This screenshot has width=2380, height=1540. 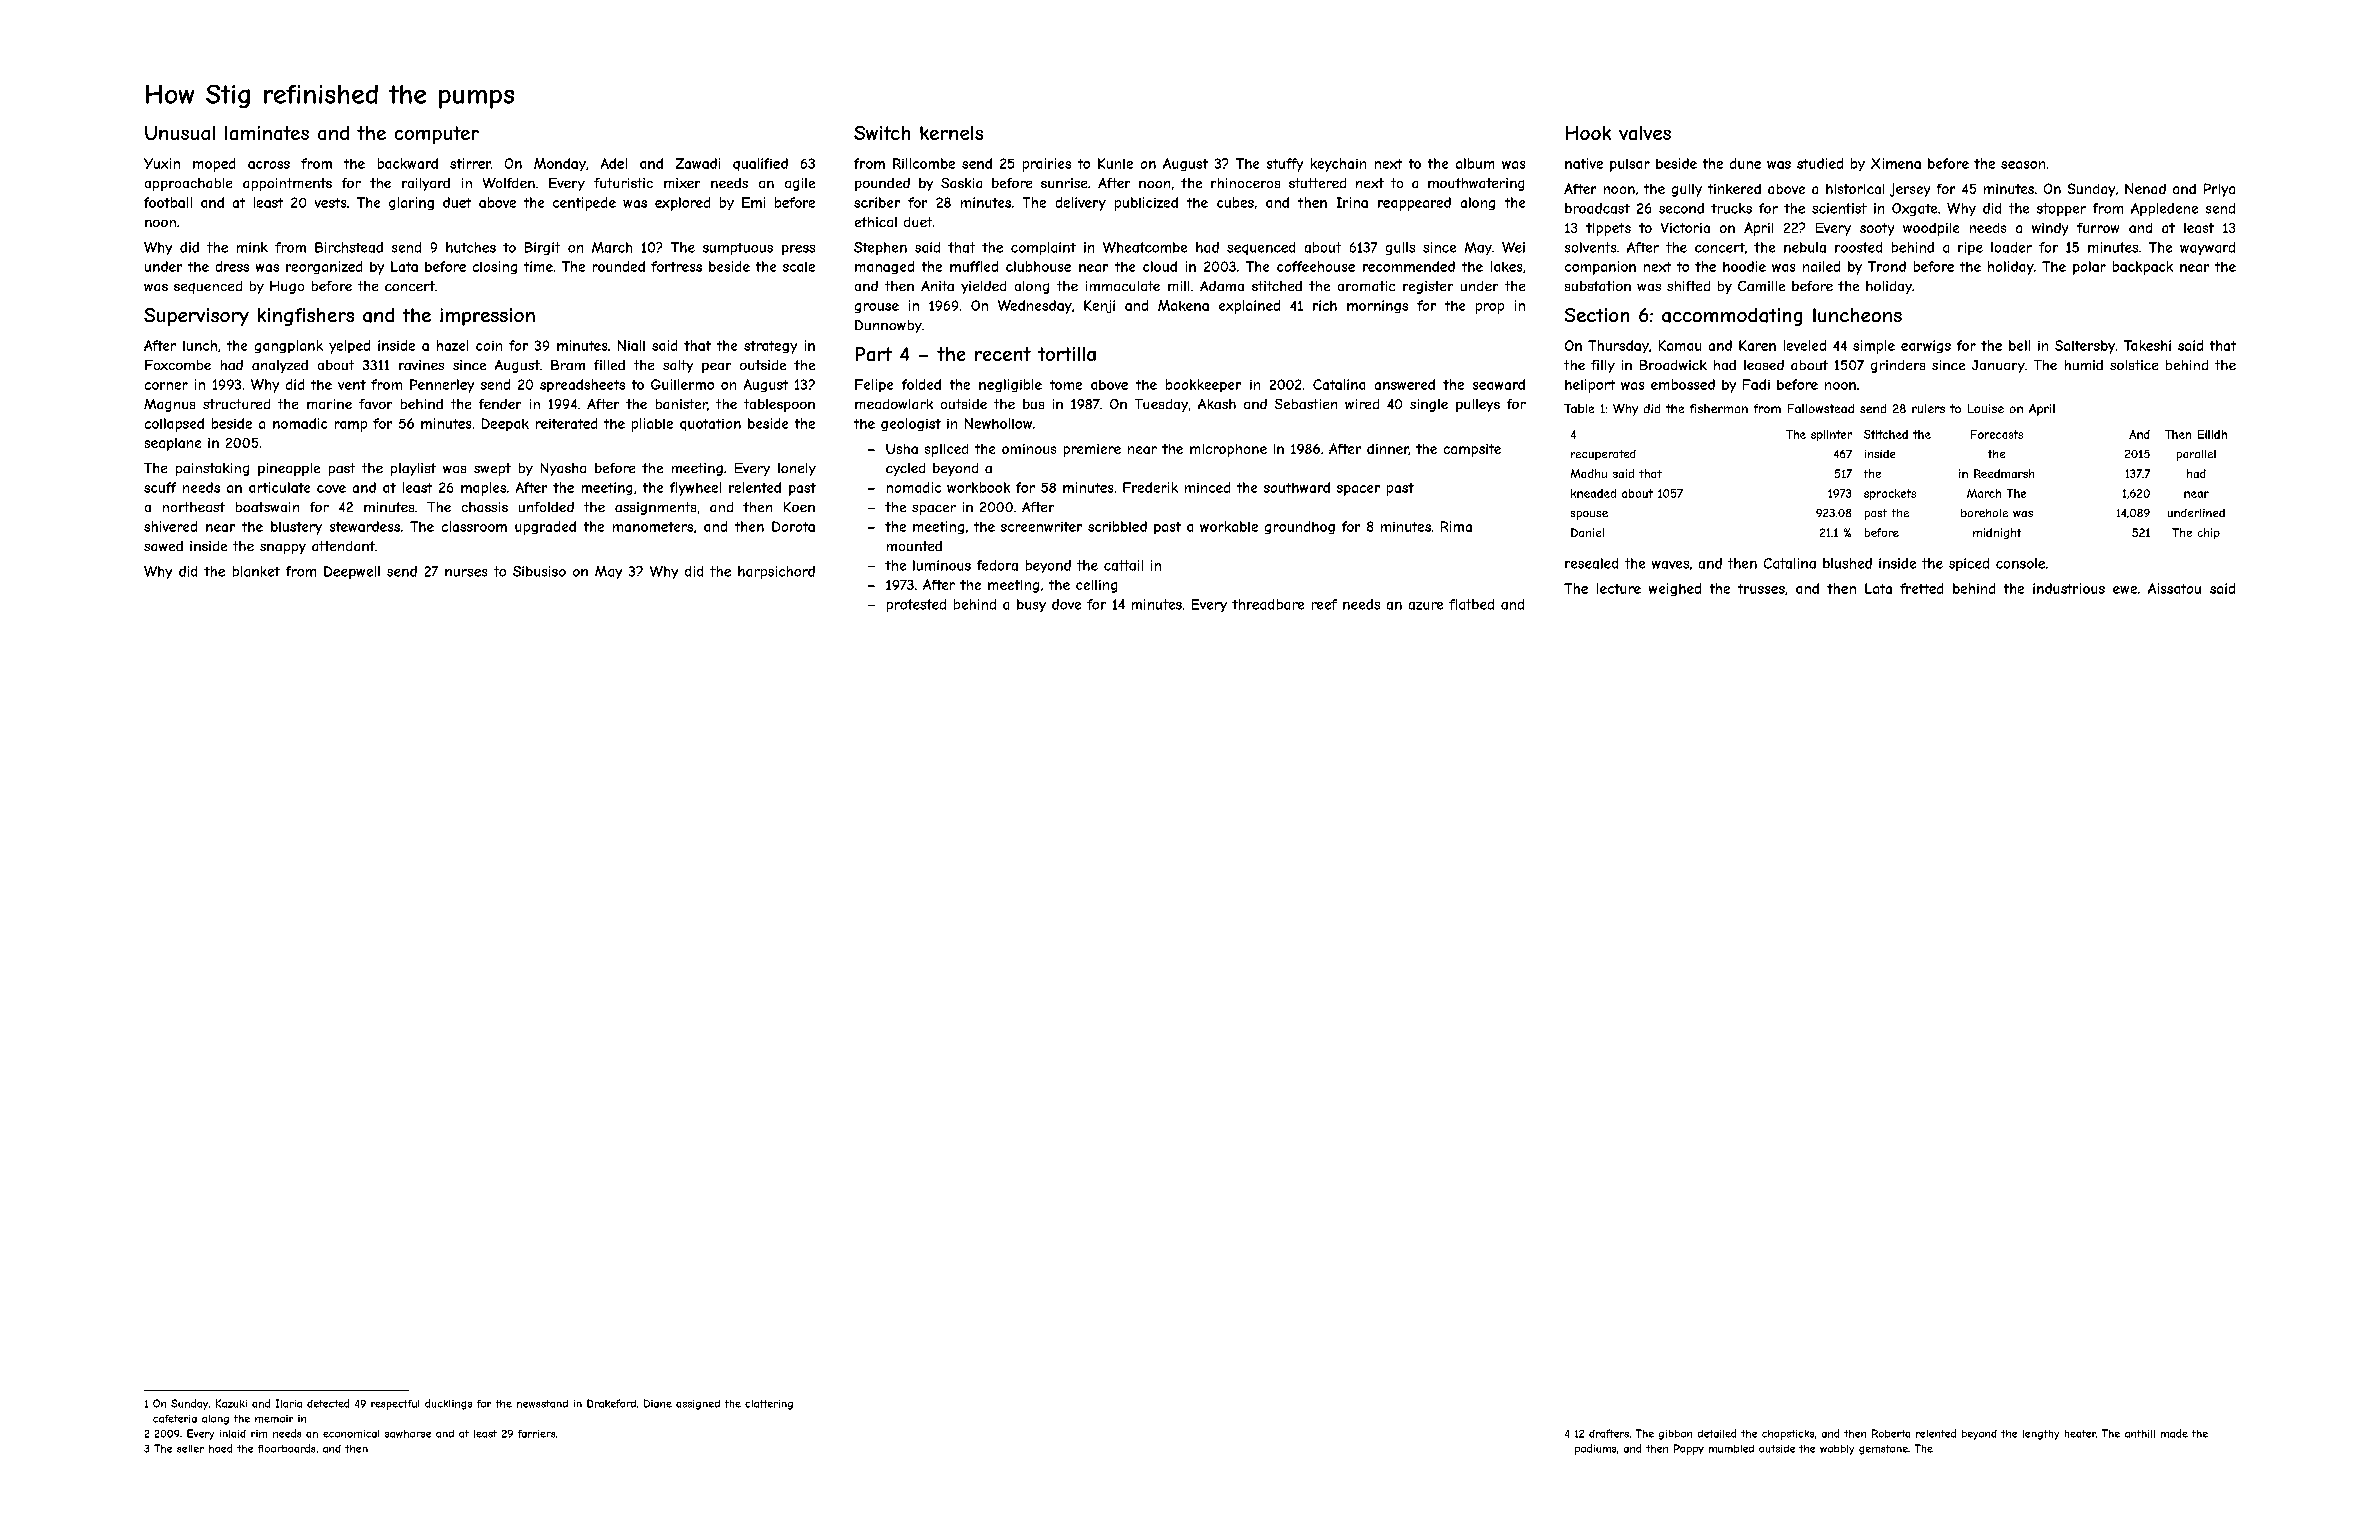 What do you see at coordinates (1031, 605) in the screenshot?
I see `busy` at bounding box center [1031, 605].
